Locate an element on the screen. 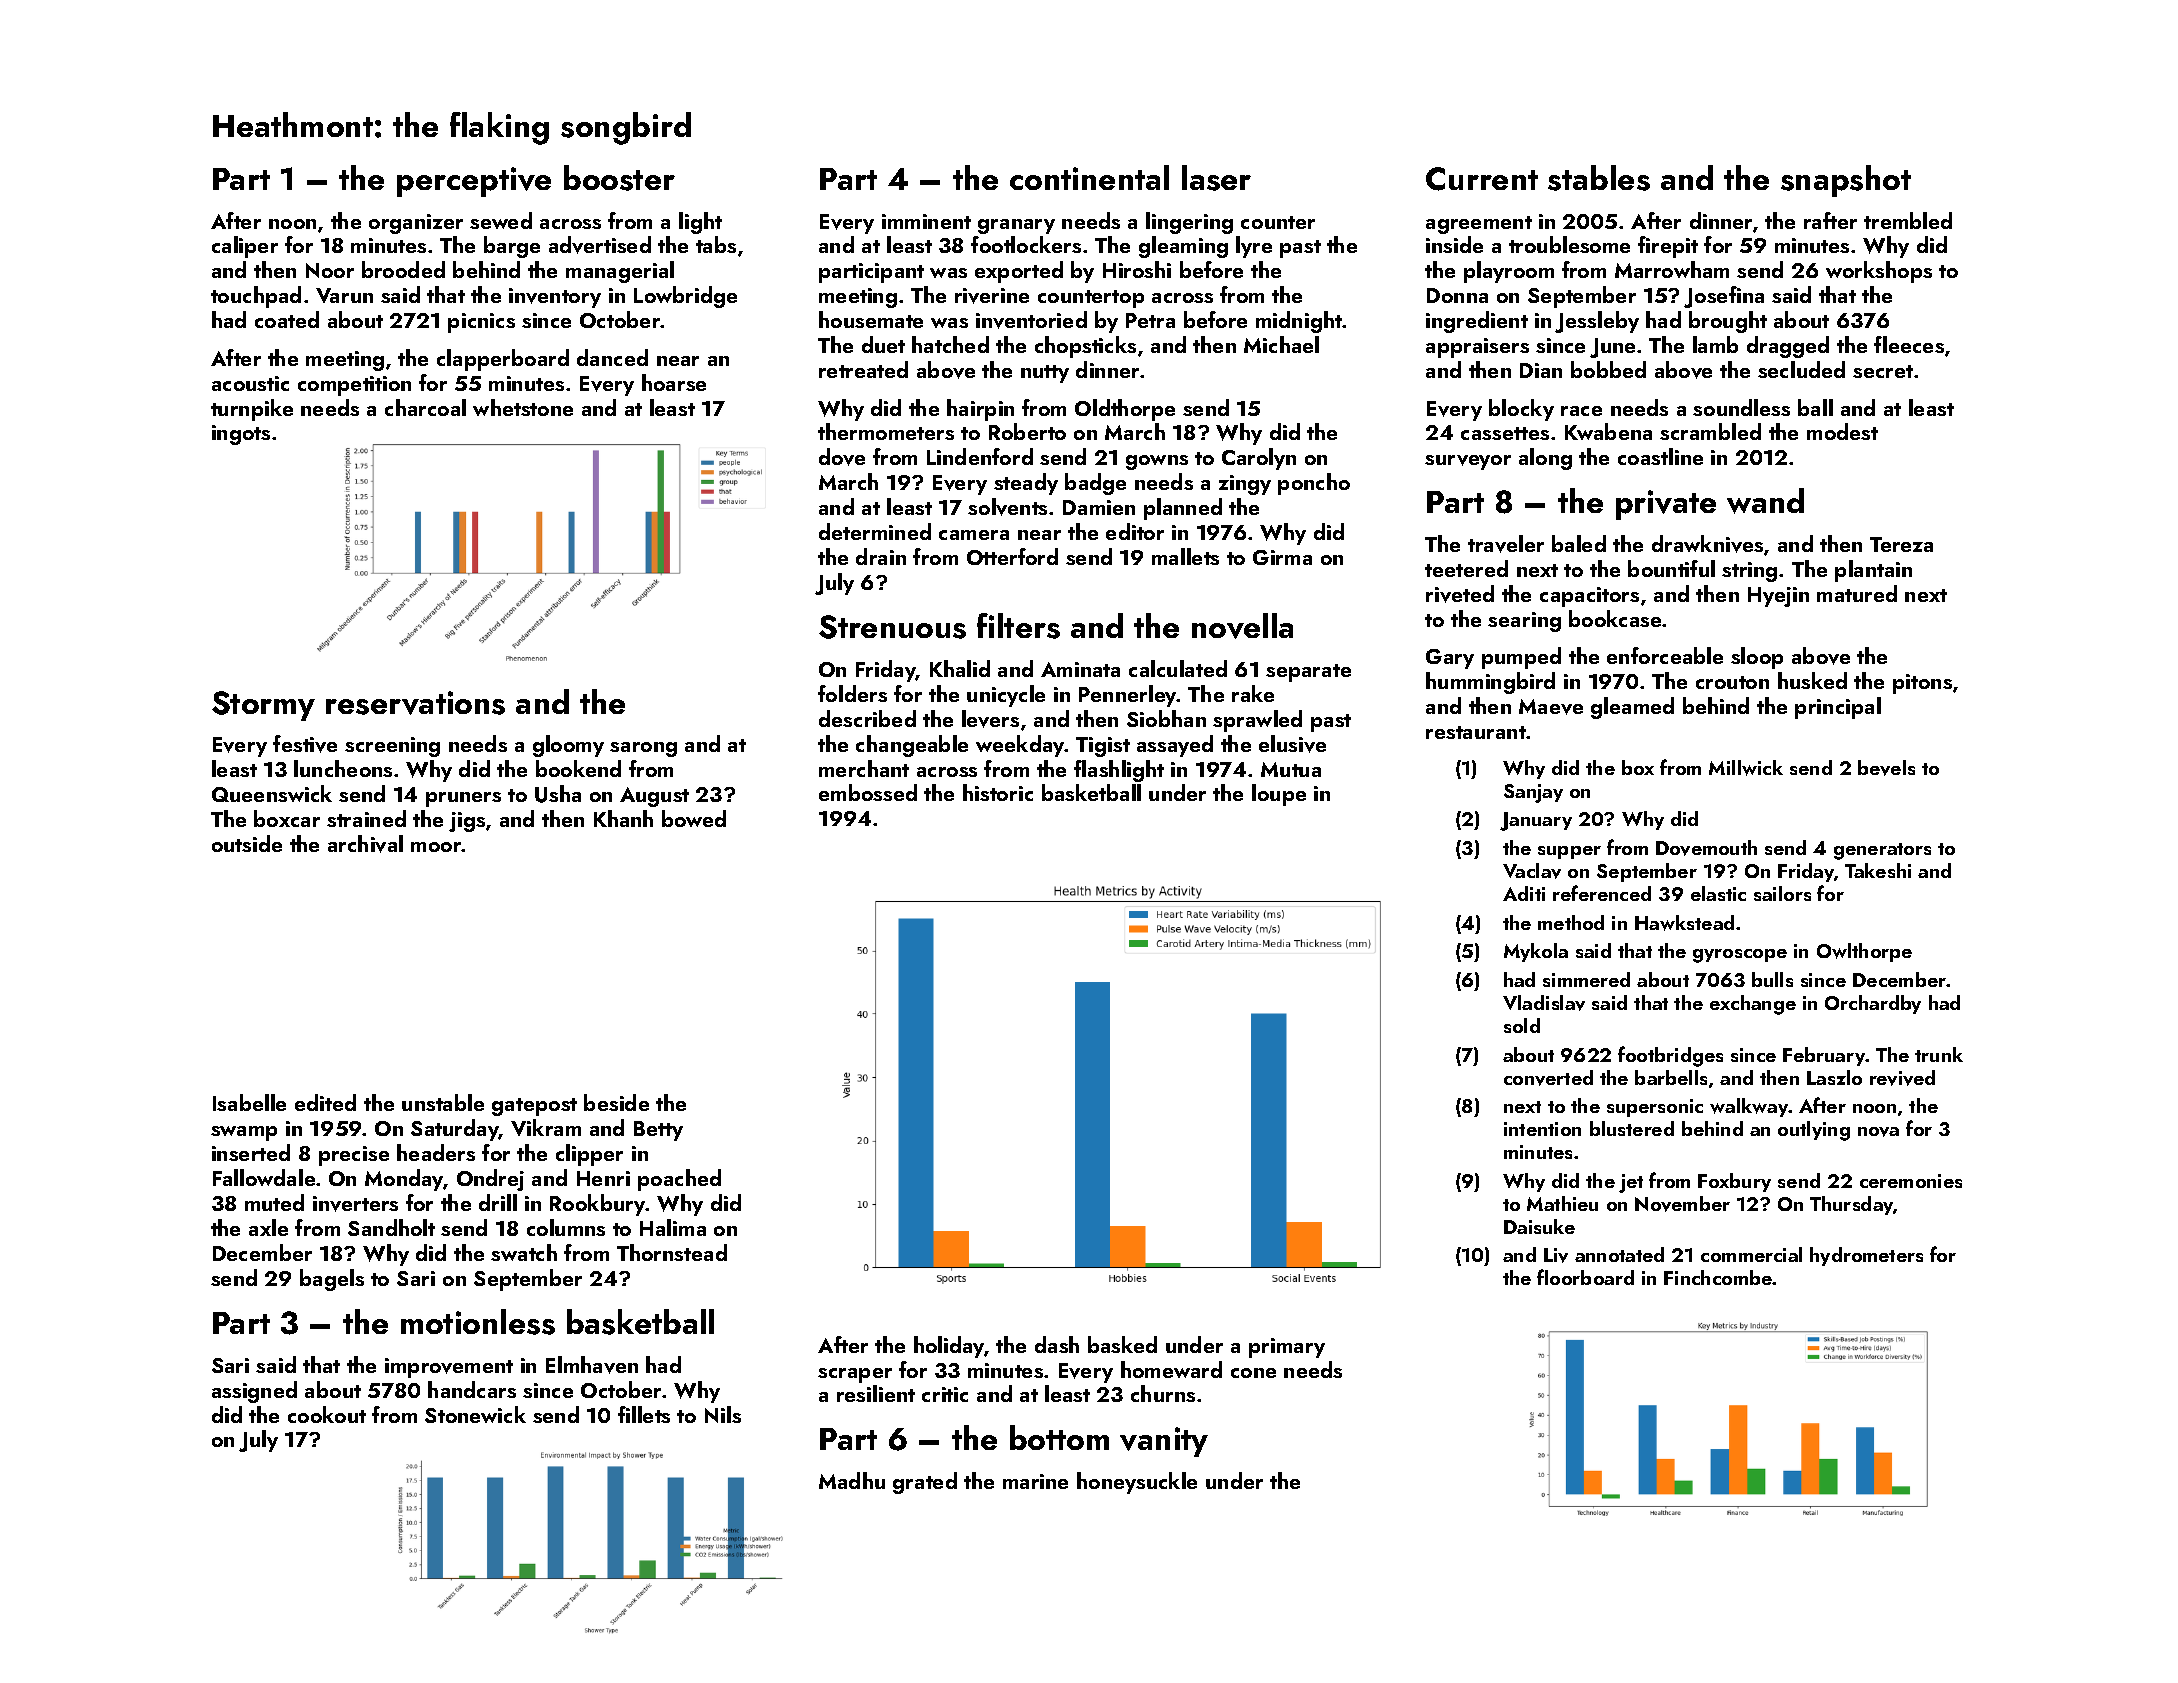 The height and width of the screenshot is (1683, 2178). outside is located at coordinates (247, 843).
